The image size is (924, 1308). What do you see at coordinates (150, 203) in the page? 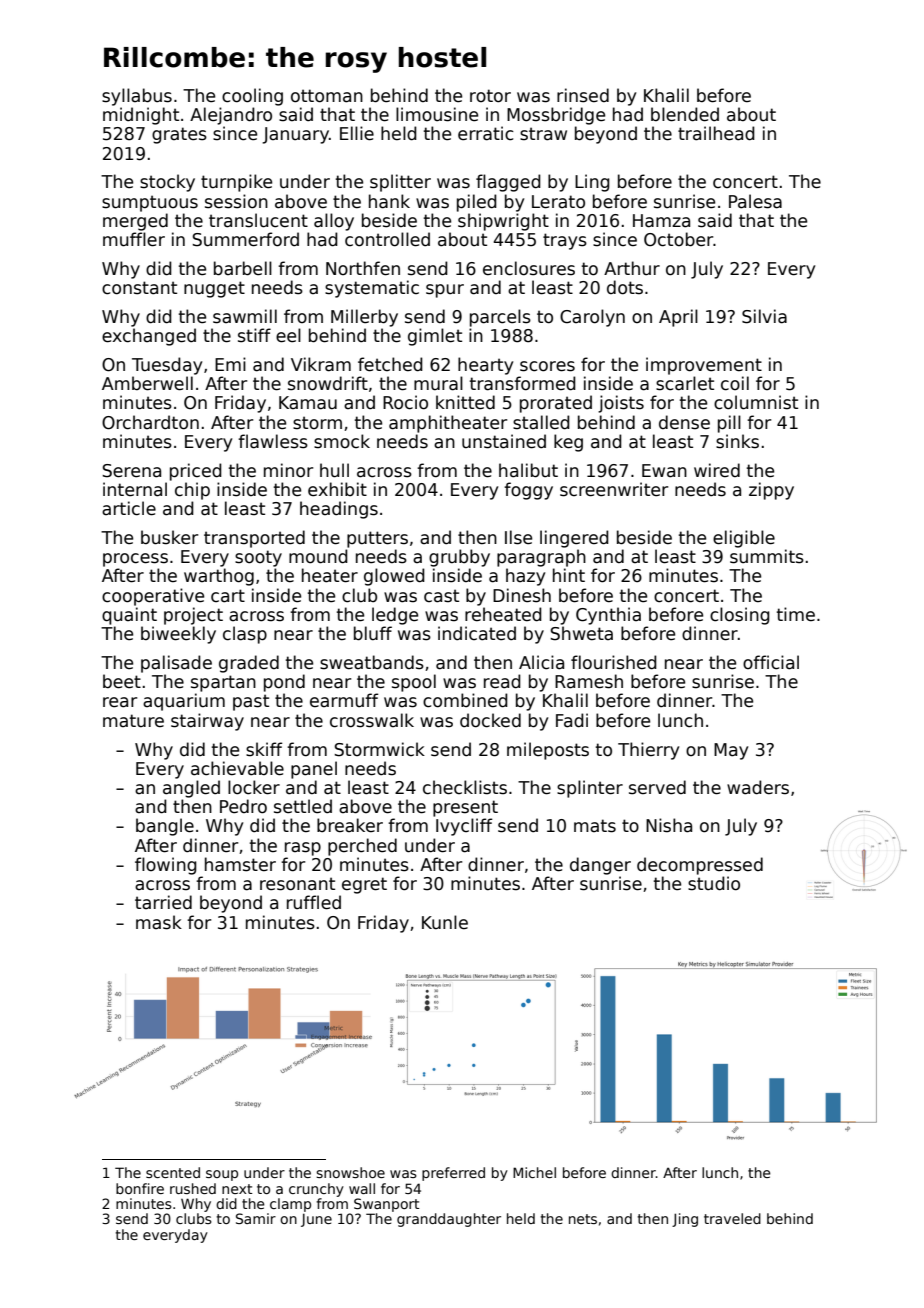
I see `sumptuous` at bounding box center [150, 203].
